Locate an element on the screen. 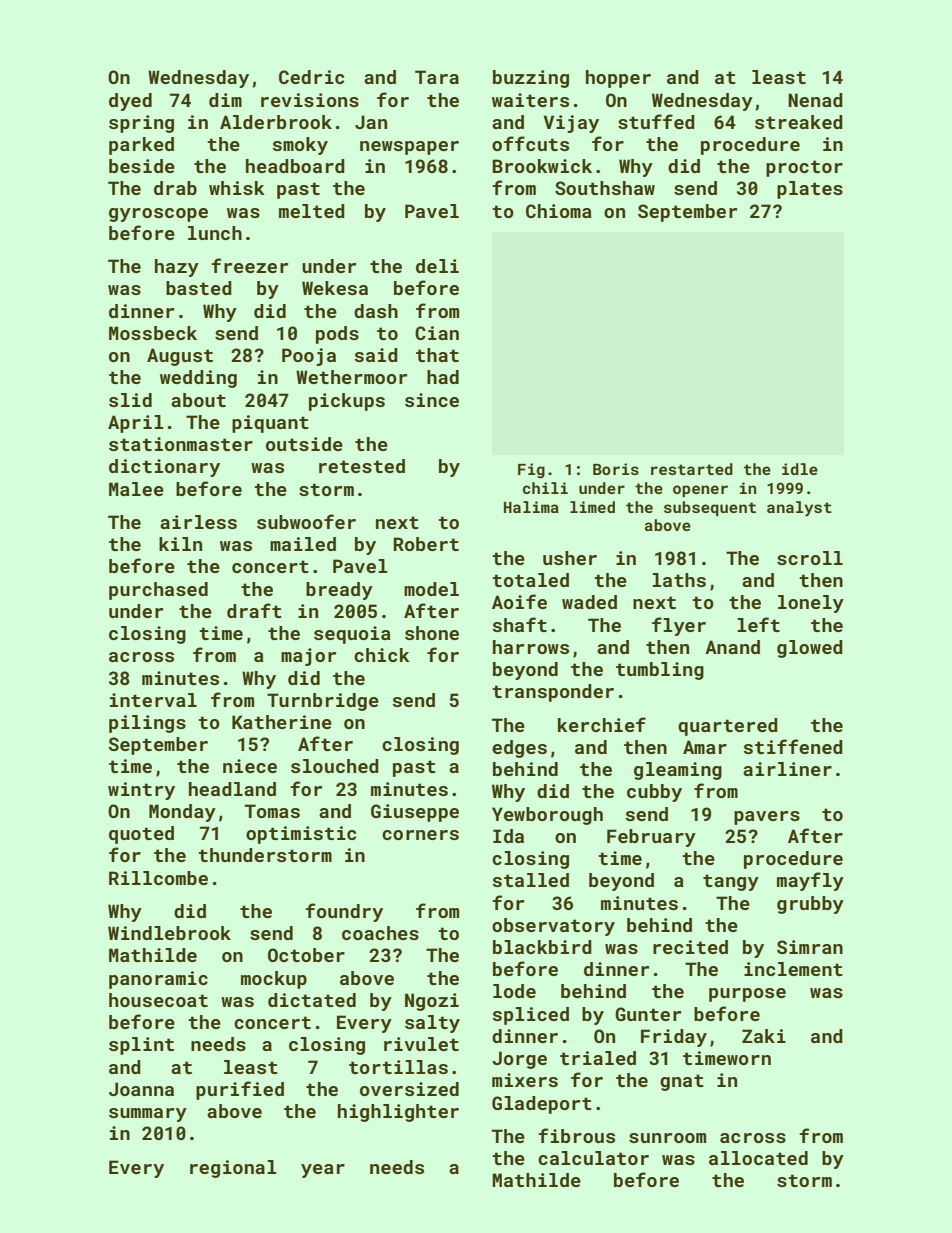 This screenshot has width=952, height=1233. tumbling is located at coordinates (660, 671).
